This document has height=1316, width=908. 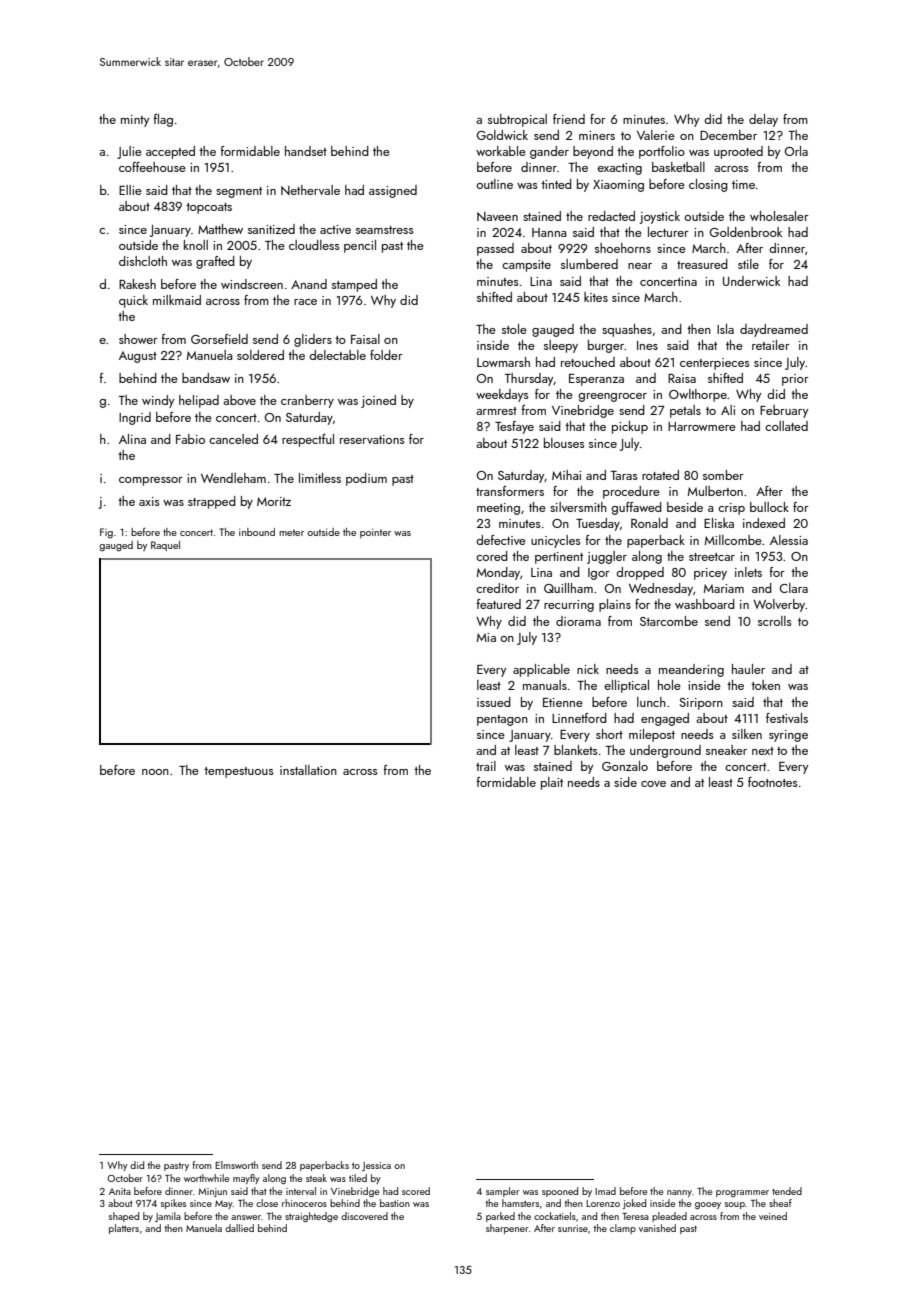 I want to click on Julie, so click(x=129, y=152).
